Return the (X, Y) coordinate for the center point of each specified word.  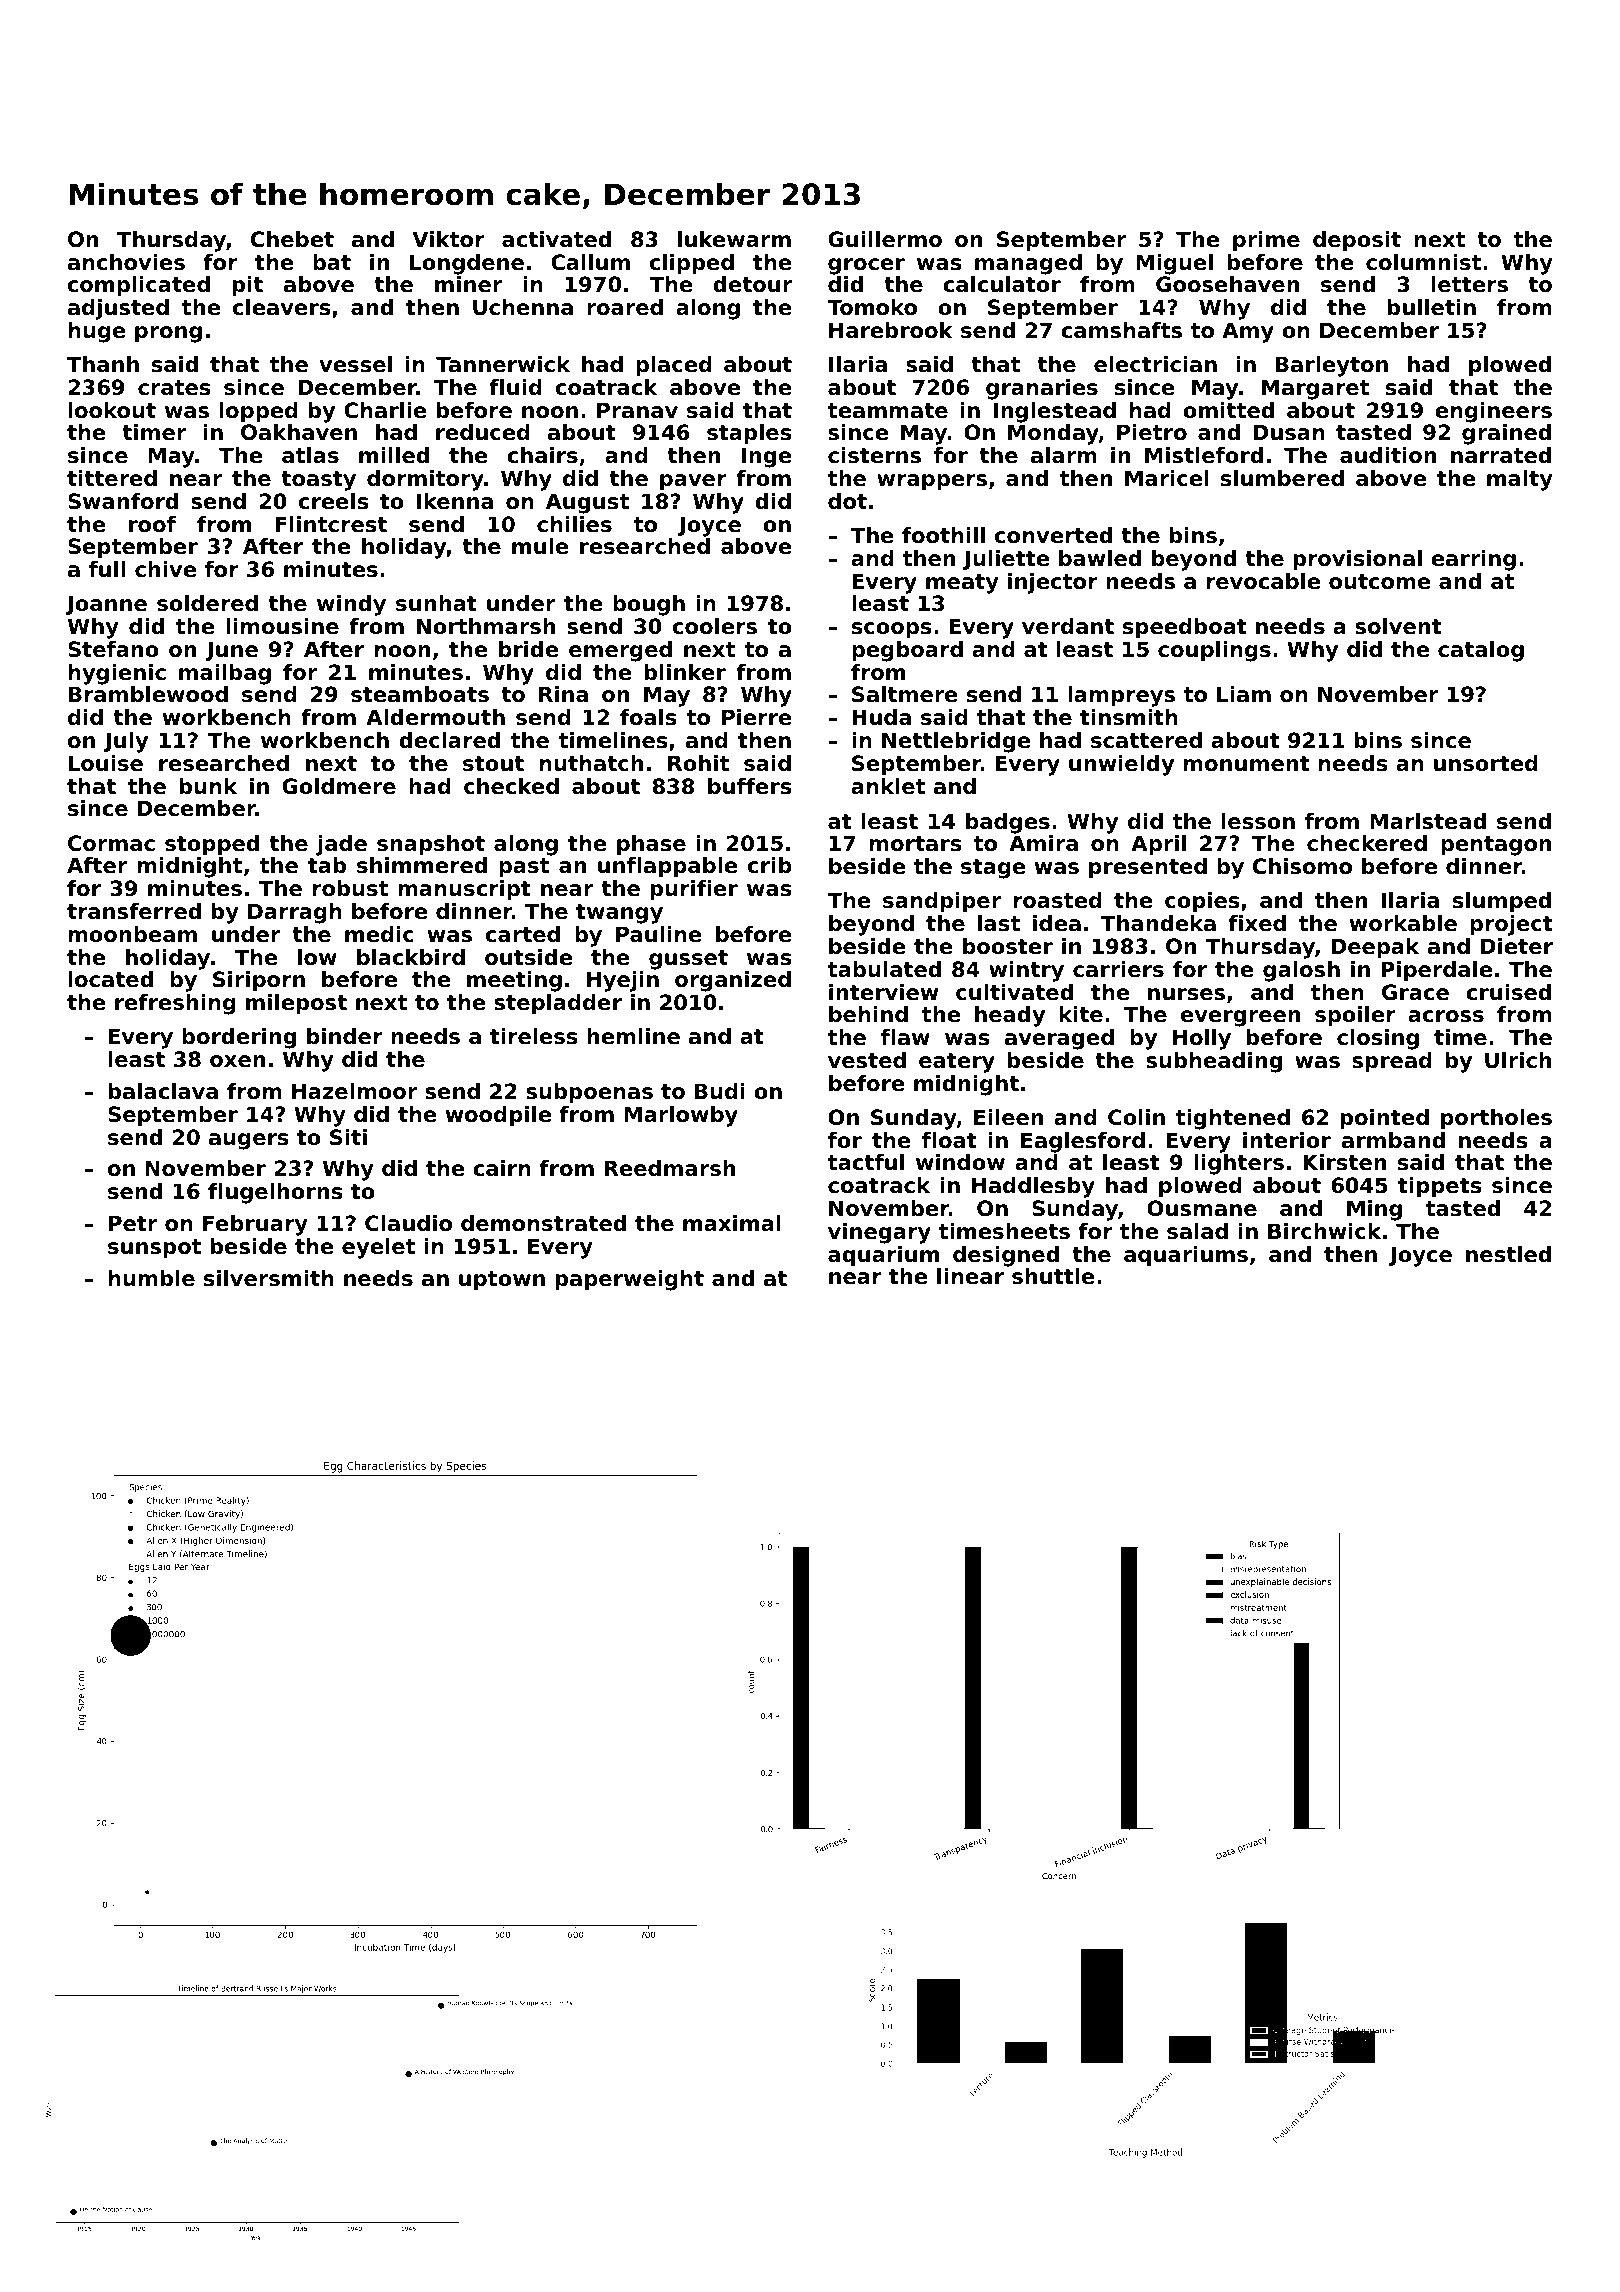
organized (733, 981)
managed (1028, 264)
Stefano (113, 649)
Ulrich (1518, 1060)
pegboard (907, 651)
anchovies (126, 262)
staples (749, 434)
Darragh (295, 913)
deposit (1357, 241)
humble (152, 1278)
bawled (1100, 558)
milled (394, 455)
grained (1506, 434)
